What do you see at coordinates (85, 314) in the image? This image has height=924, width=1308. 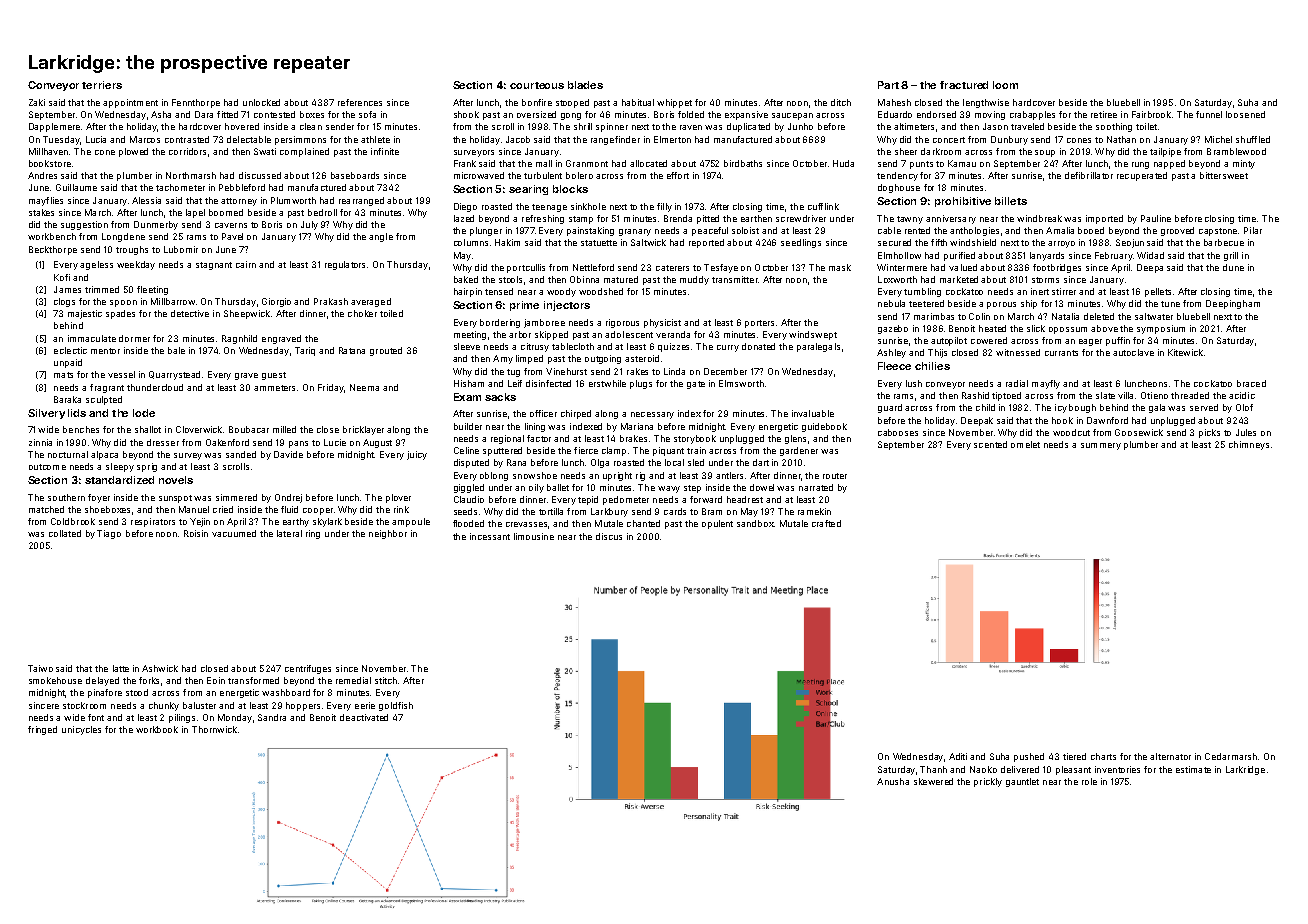 I see `majestic` at bounding box center [85, 314].
